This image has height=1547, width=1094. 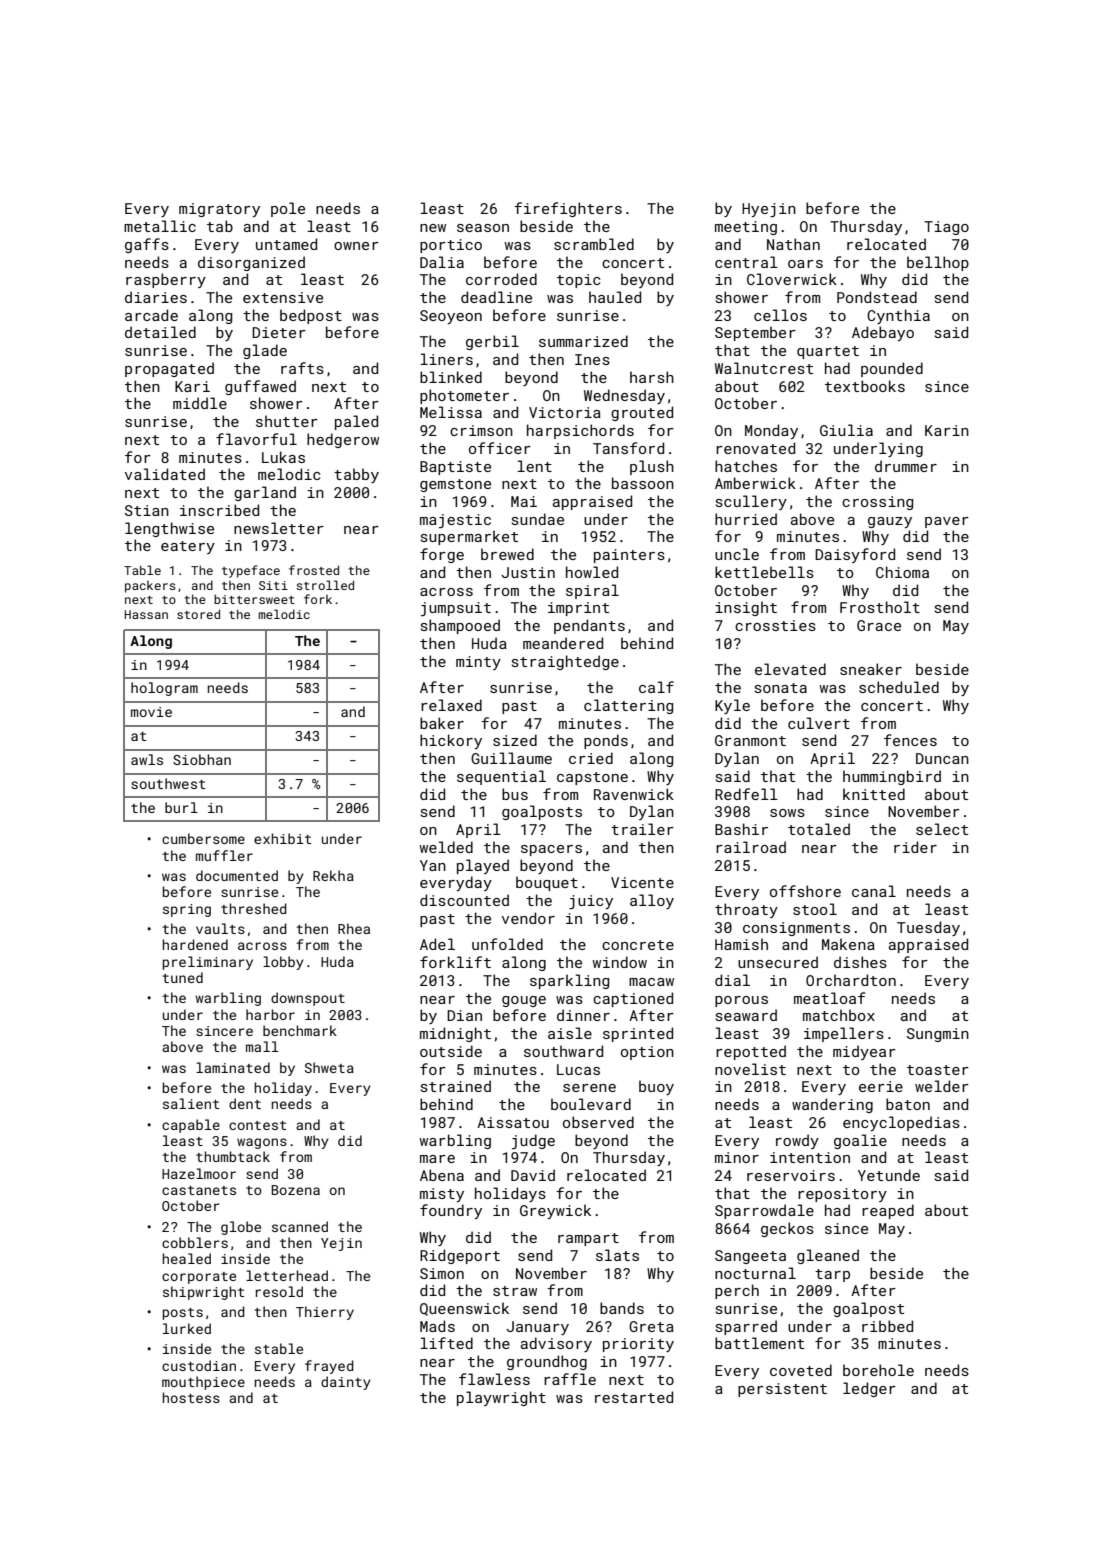 I want to click on validated, so click(x=165, y=474).
